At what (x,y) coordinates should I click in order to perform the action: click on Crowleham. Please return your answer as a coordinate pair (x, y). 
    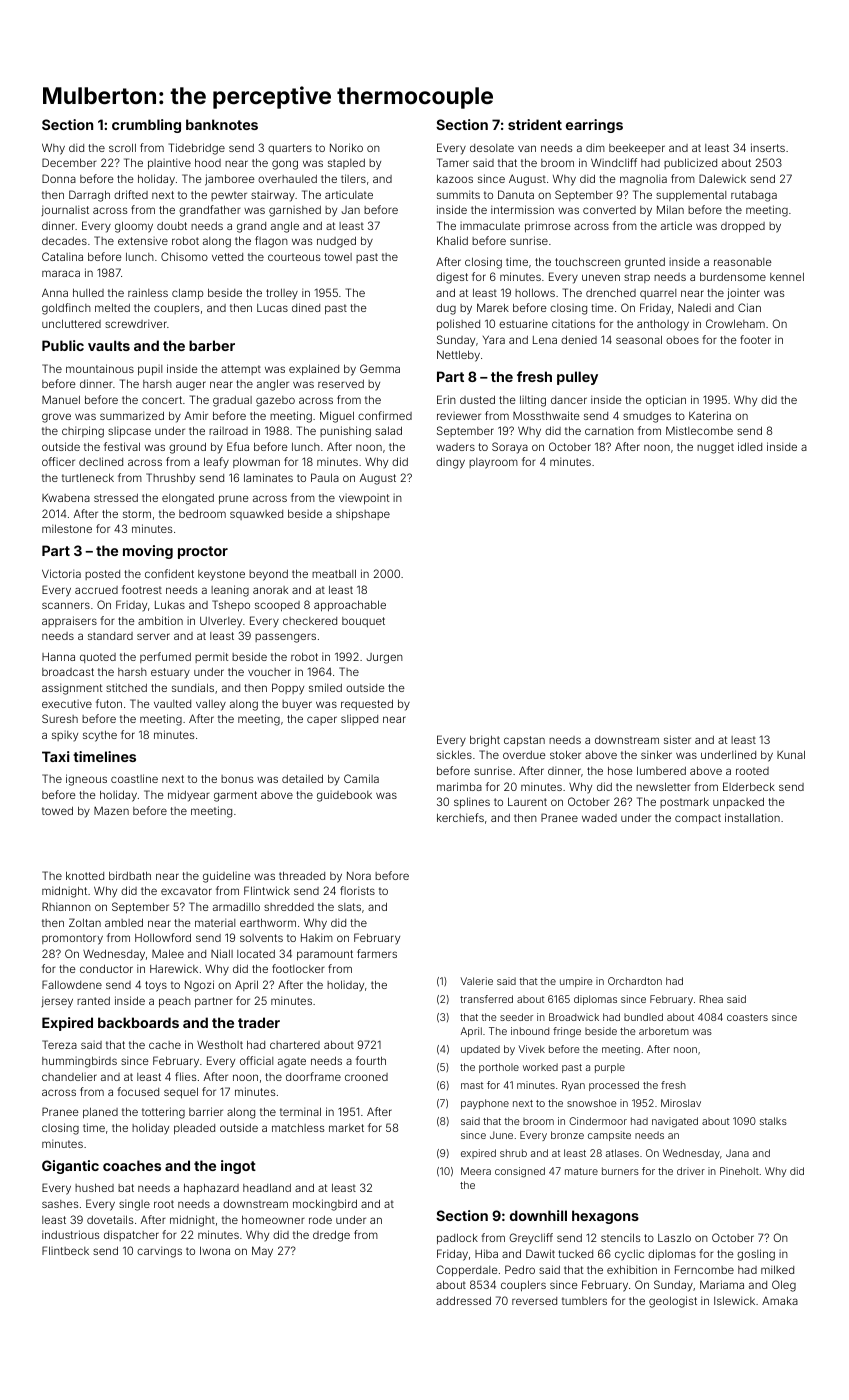
    Looking at the image, I should click on (735, 323).
